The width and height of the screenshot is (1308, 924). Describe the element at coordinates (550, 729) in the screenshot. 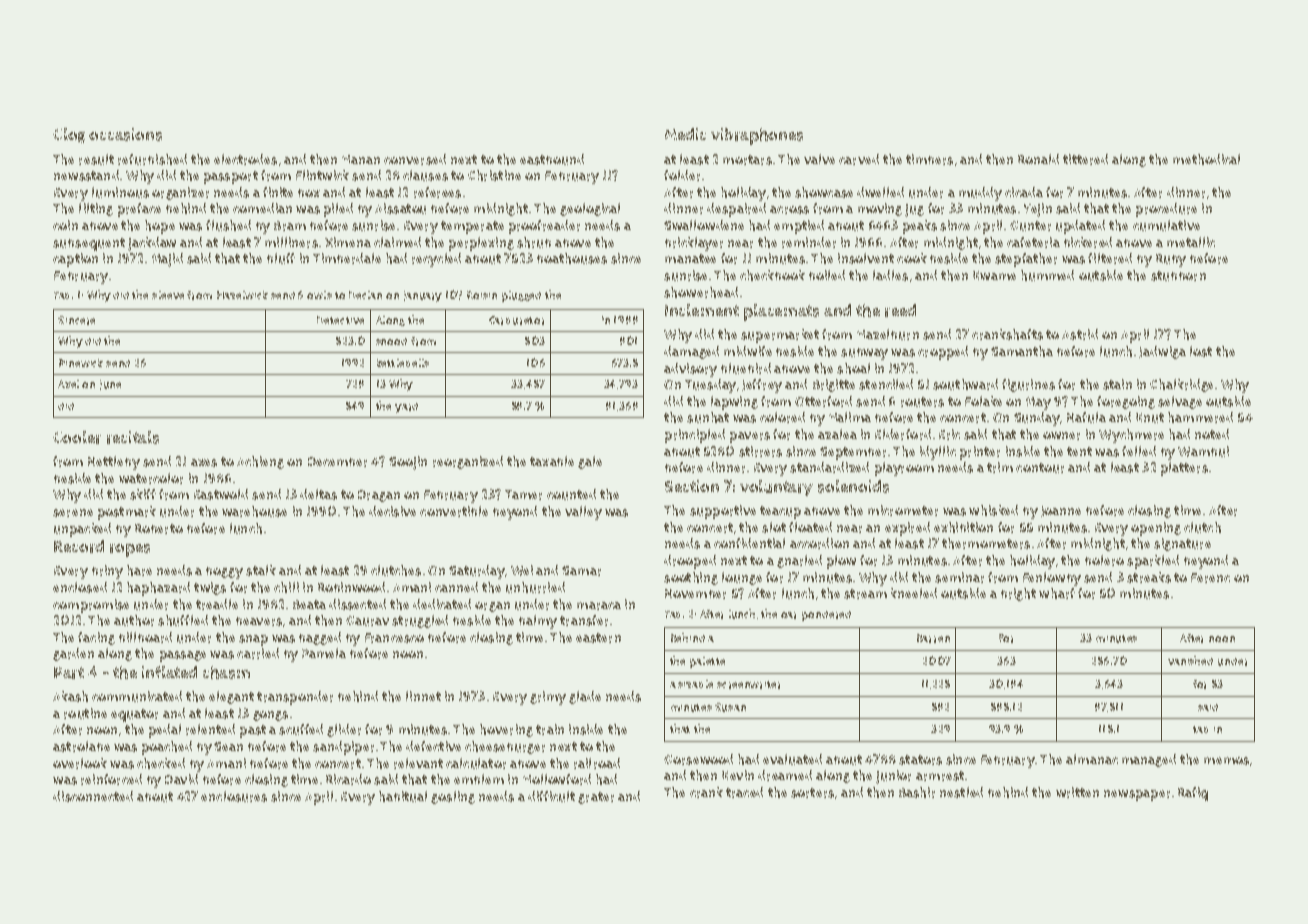

I see `train` at that location.
